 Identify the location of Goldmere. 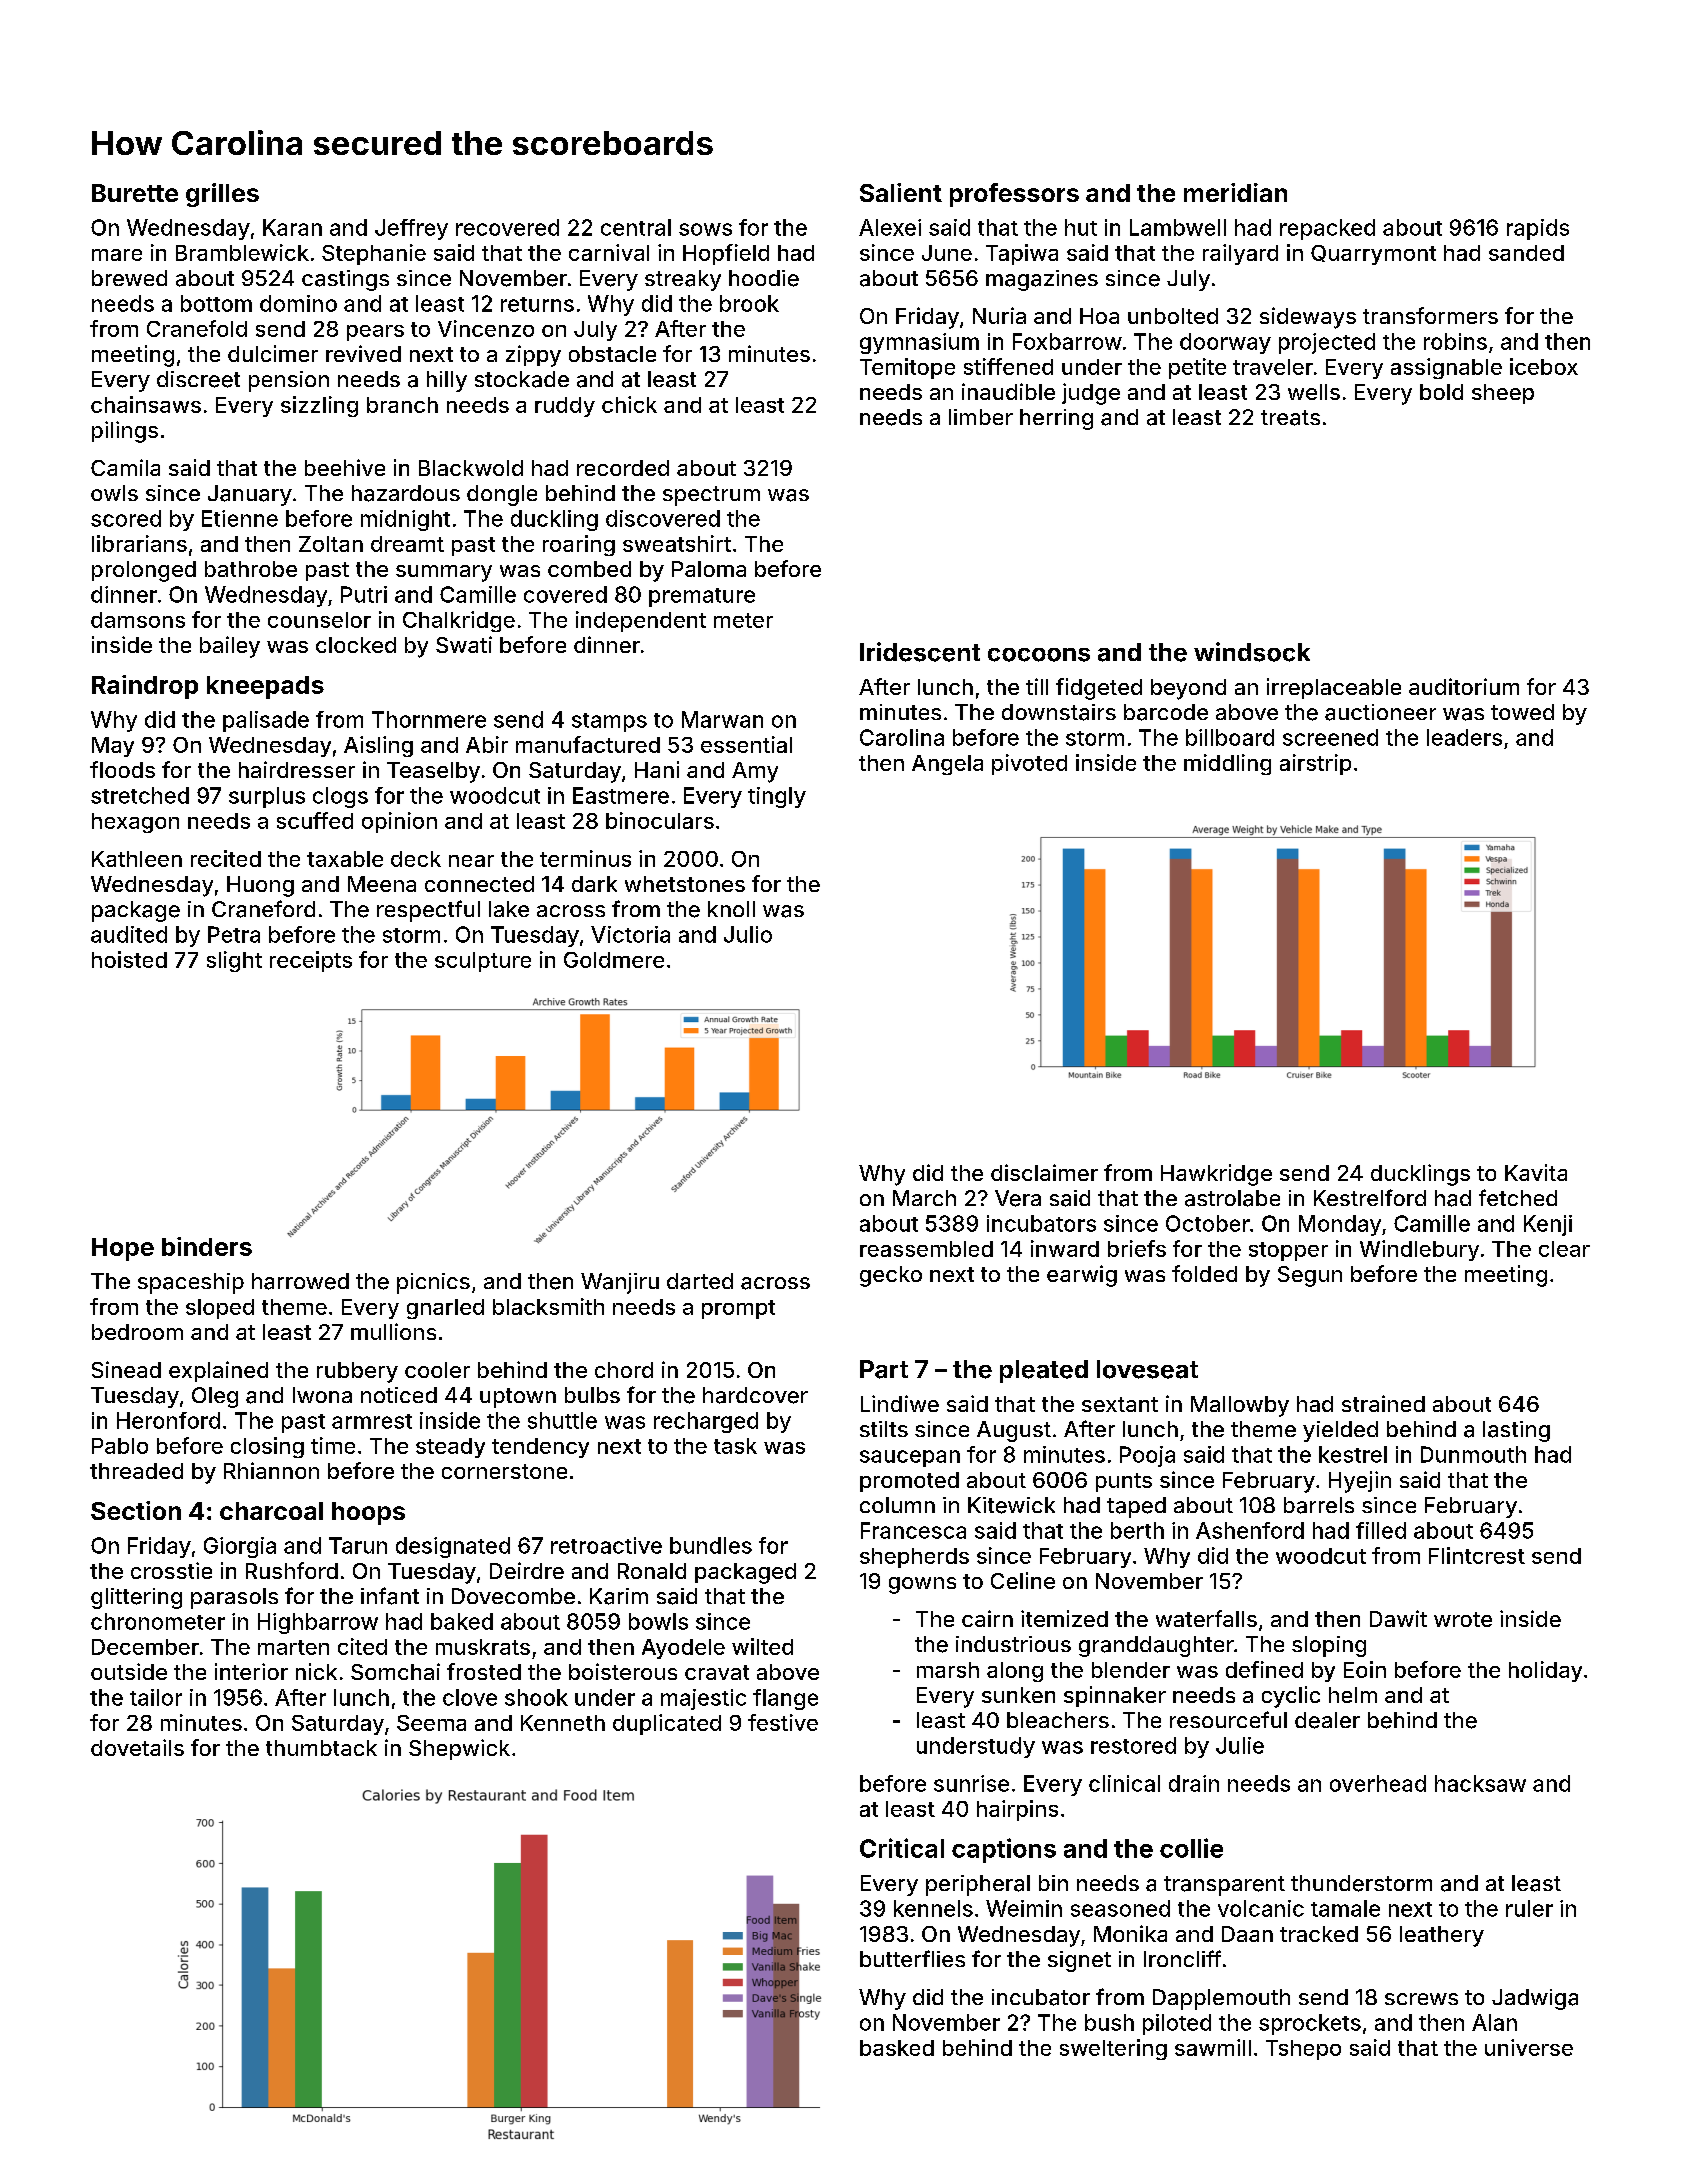
(614, 960).
